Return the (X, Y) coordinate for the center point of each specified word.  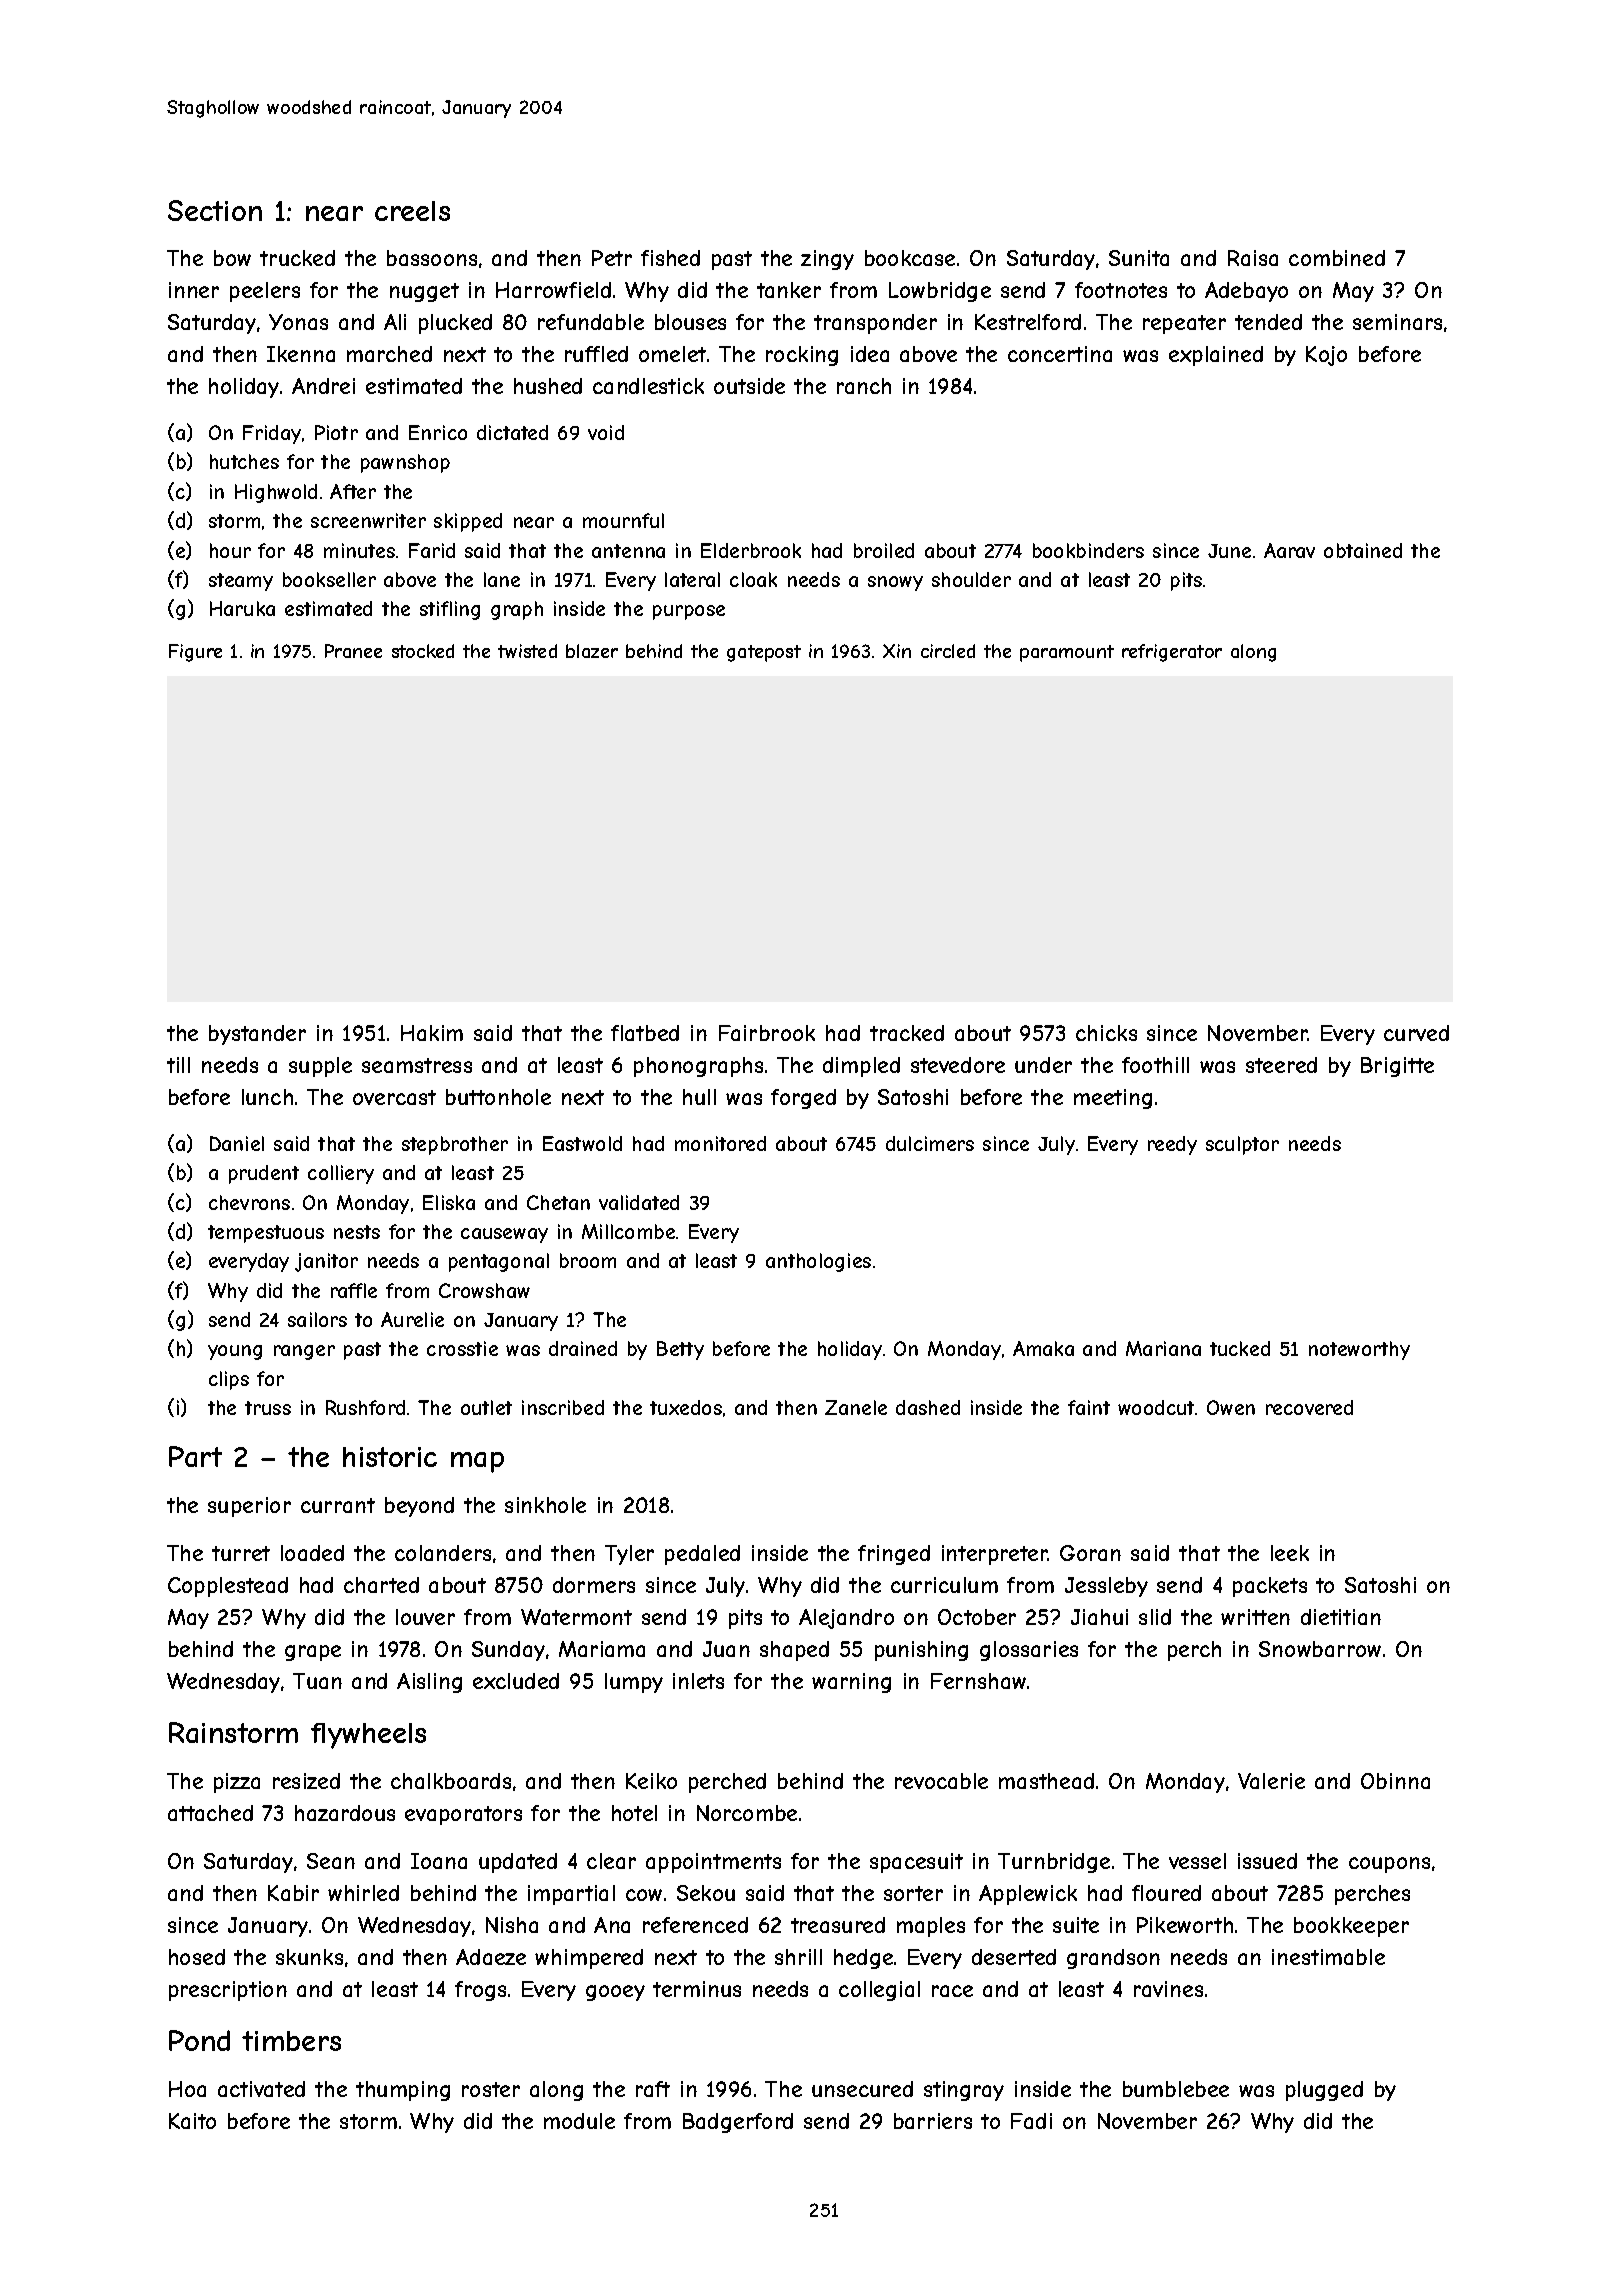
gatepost (764, 653)
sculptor (1242, 1145)
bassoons (432, 258)
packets (1270, 1587)
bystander (257, 1035)
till (178, 1065)
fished (670, 258)
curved (1416, 1033)
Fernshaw (978, 1681)
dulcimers (930, 1143)
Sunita (1139, 258)
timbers (291, 2041)
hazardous (345, 1813)
